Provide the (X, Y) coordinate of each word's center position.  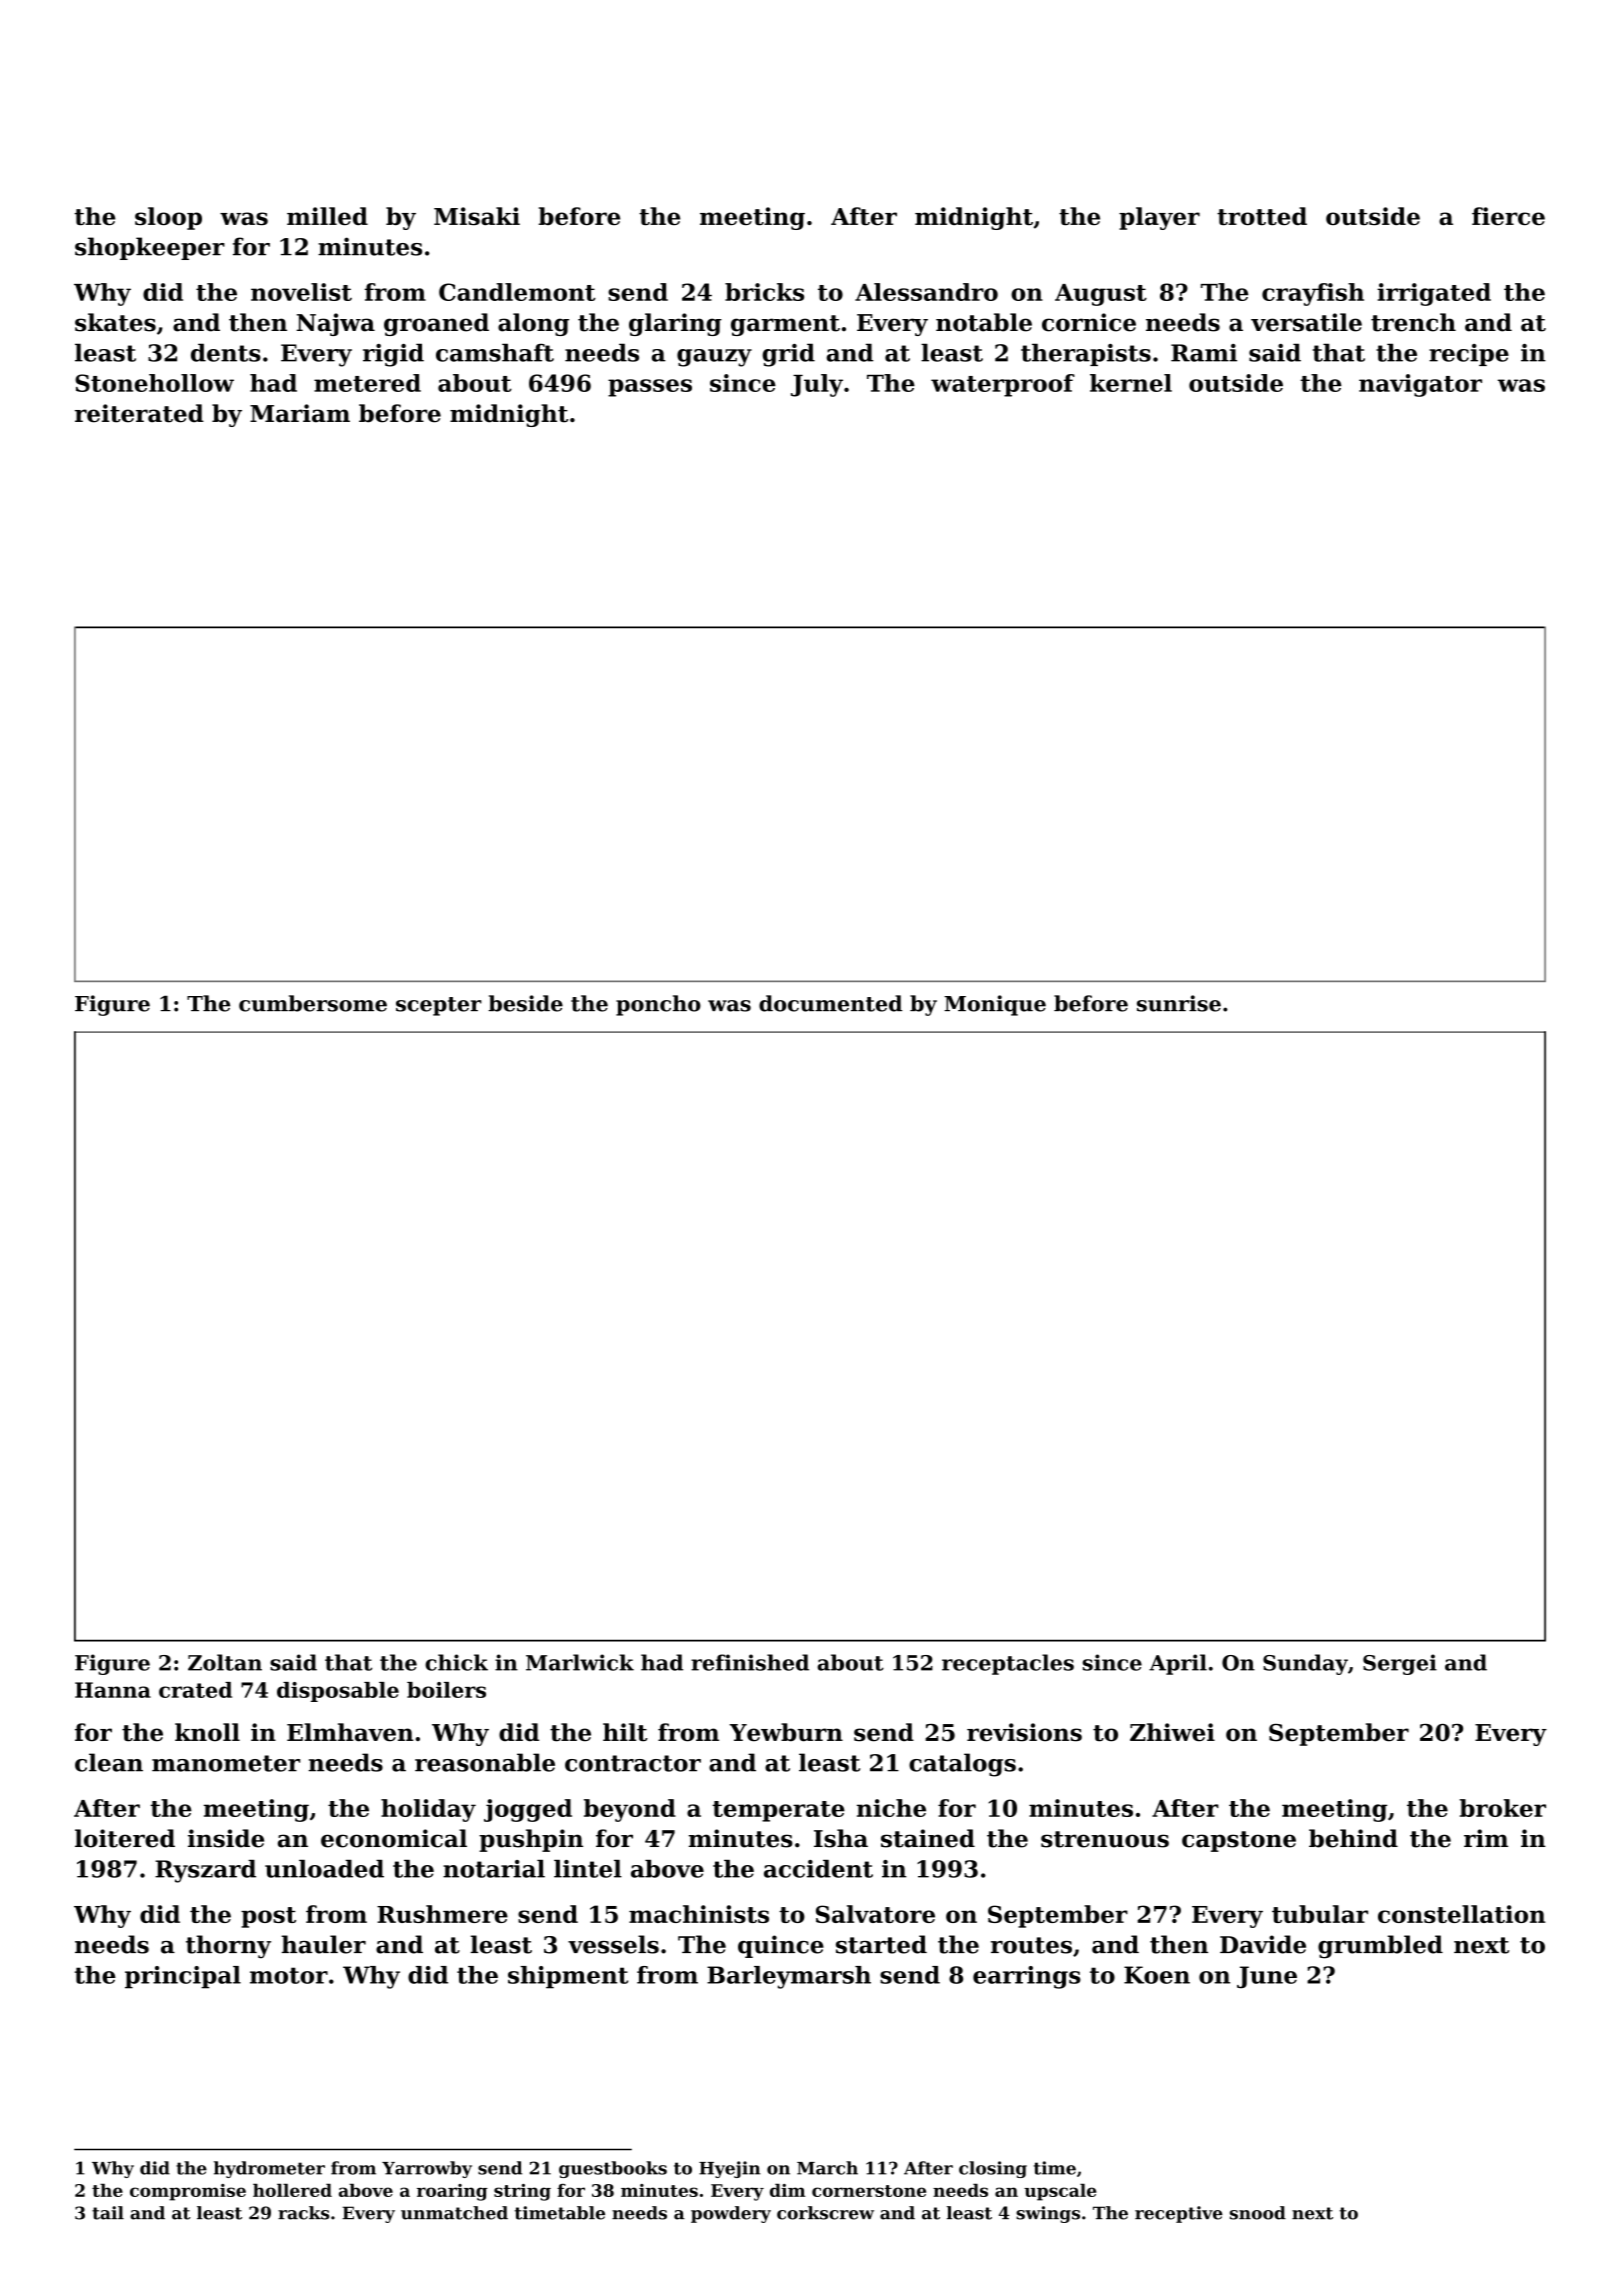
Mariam (300, 413)
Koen (1157, 1975)
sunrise (1179, 1003)
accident (818, 1869)
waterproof (1003, 385)
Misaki (477, 216)
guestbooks (613, 2169)
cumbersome (313, 1003)
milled (327, 216)
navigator (1420, 385)
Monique (995, 1005)
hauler (323, 1944)
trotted (1262, 216)
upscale (1060, 2192)
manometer (226, 1763)
